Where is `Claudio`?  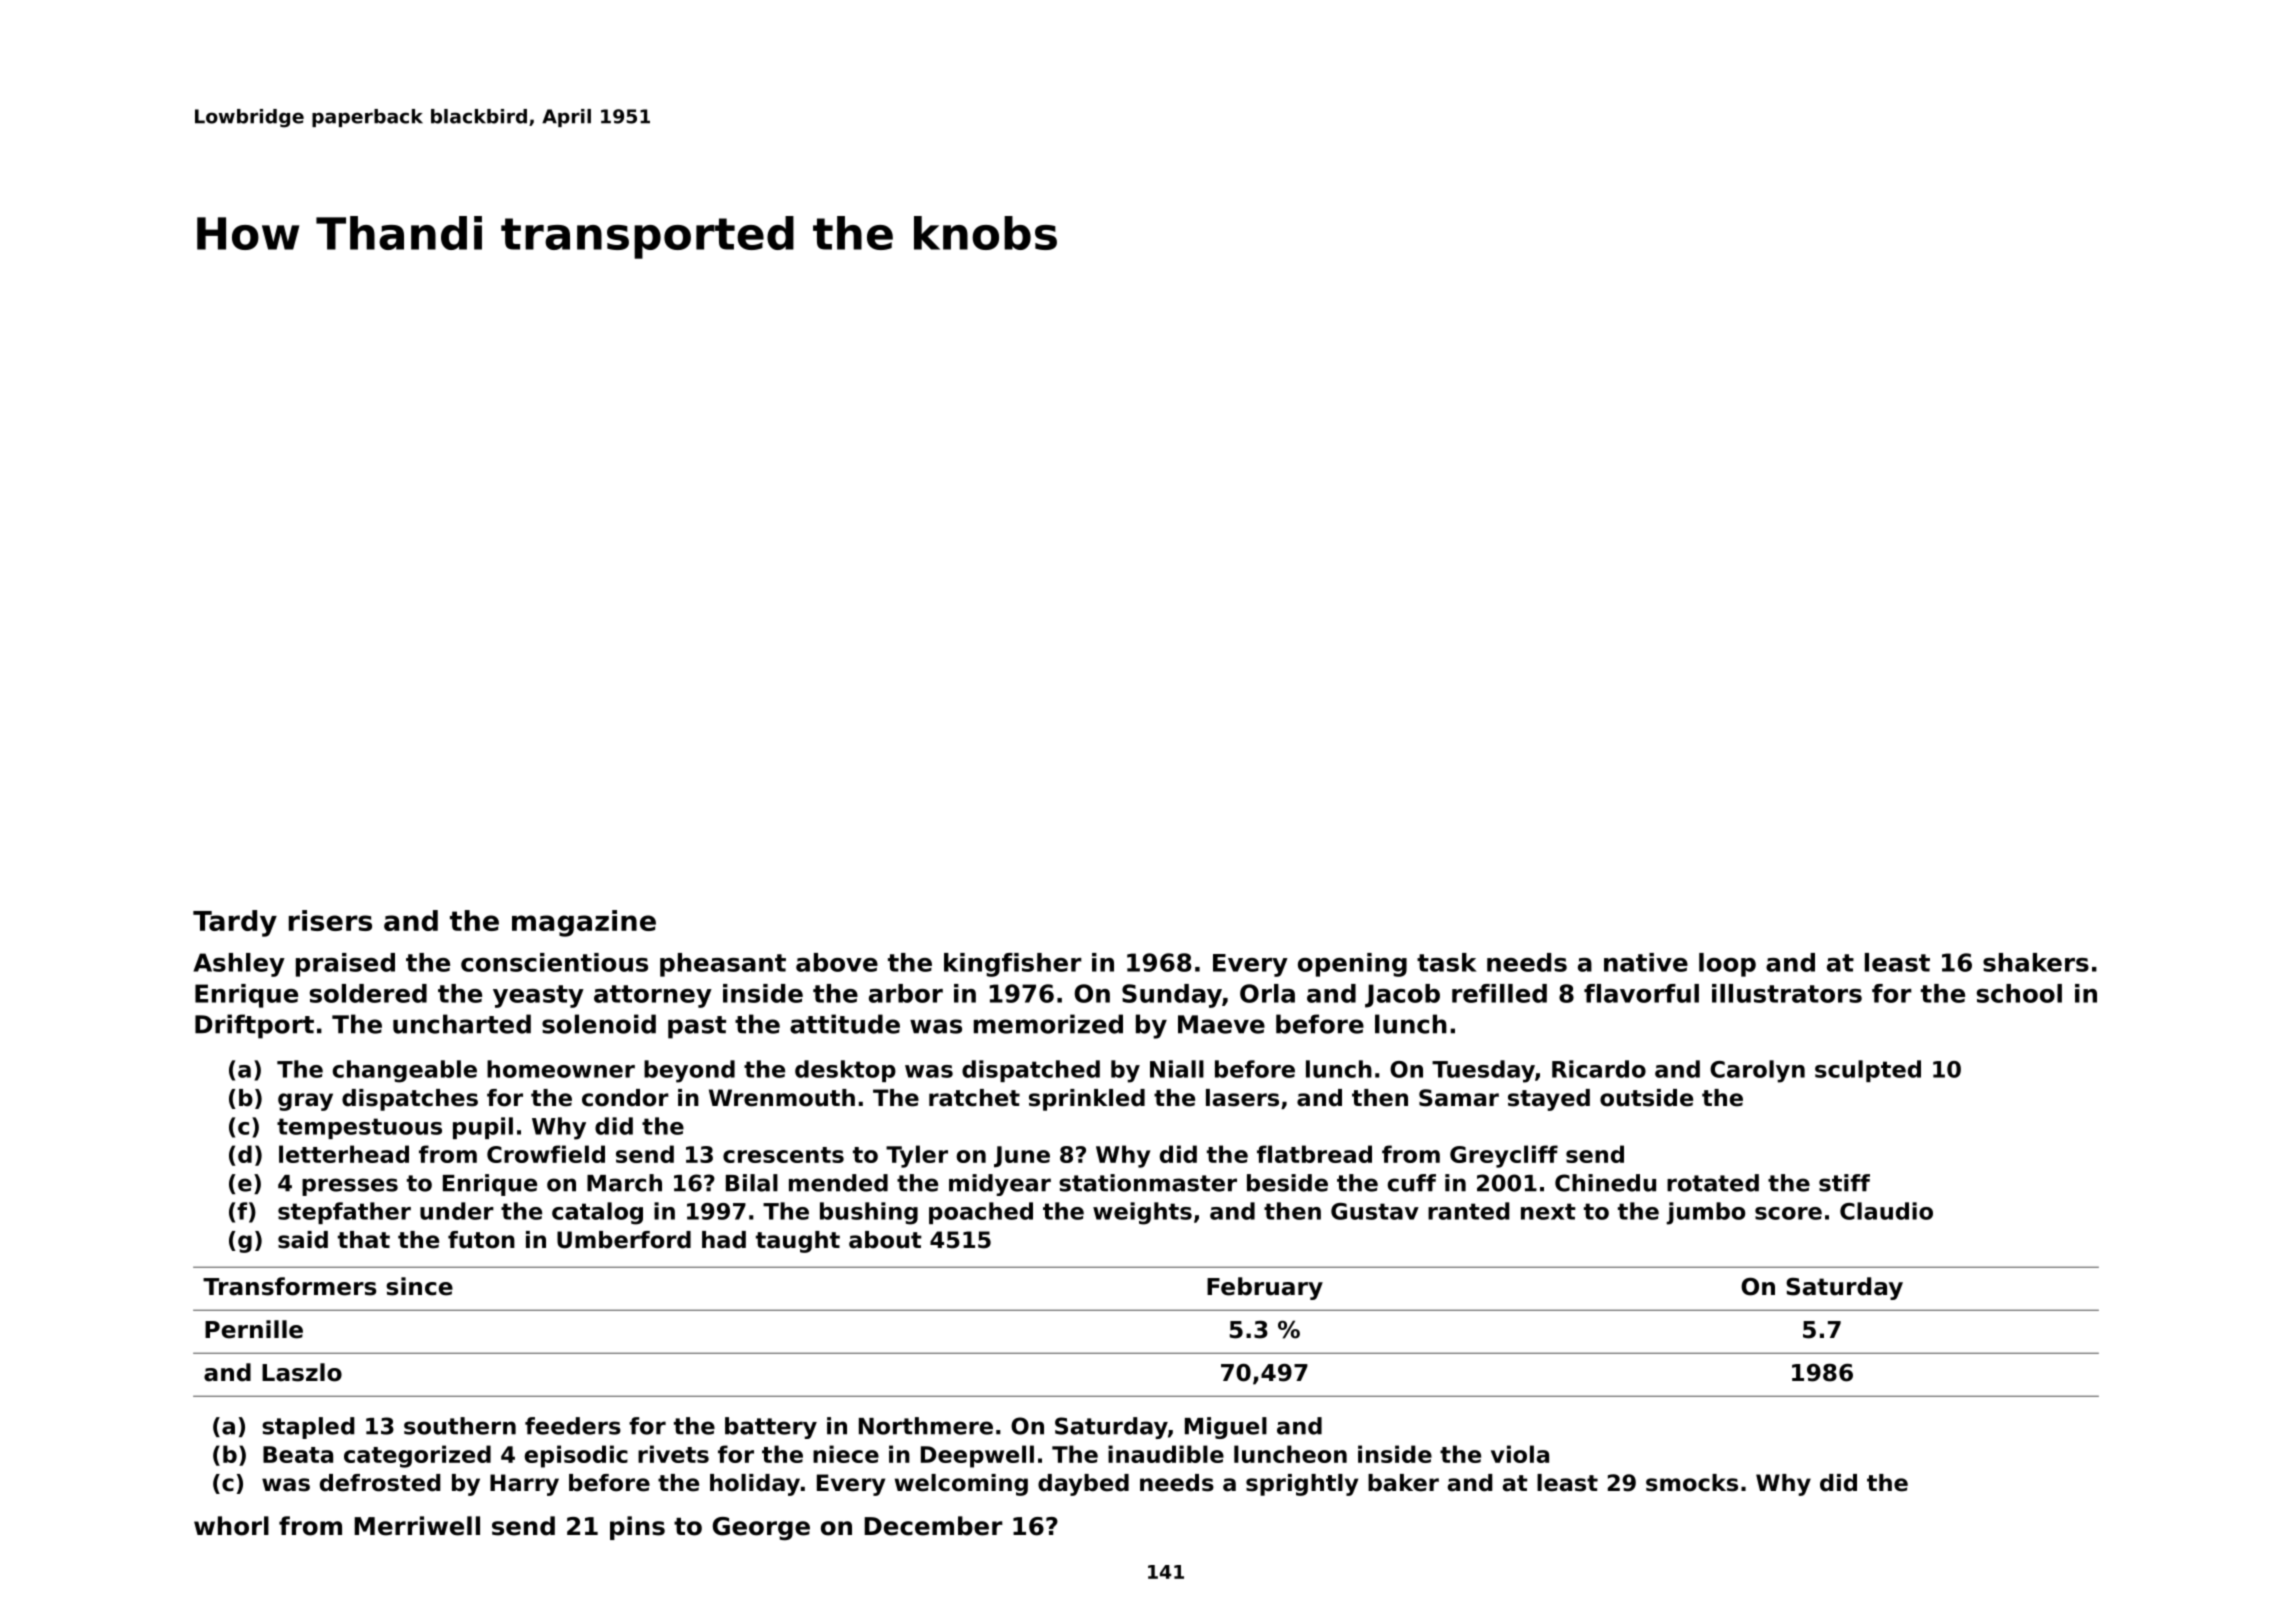
Claudio is located at coordinates (1886, 1211).
